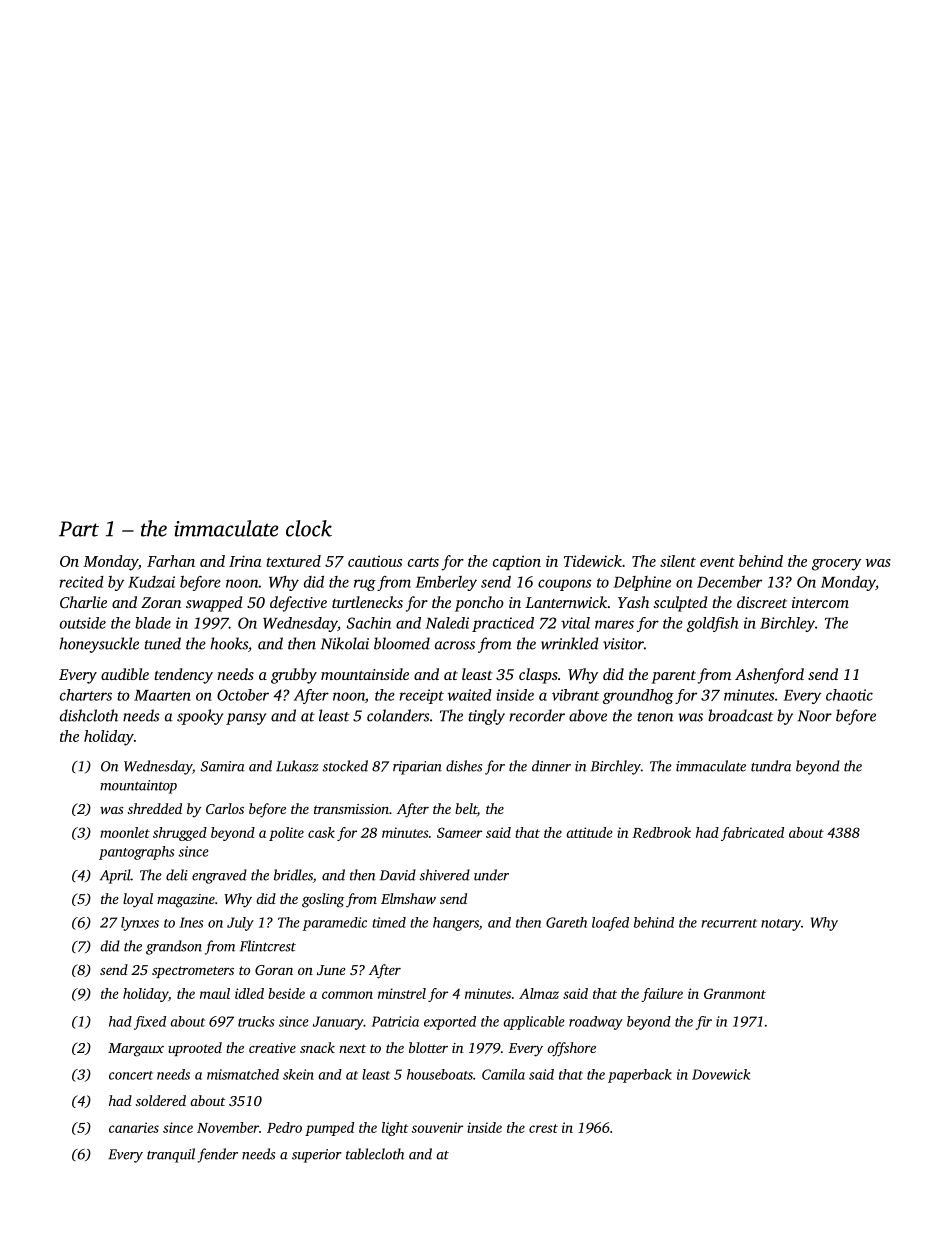 The image size is (952, 1233). Describe the element at coordinates (588, 715) in the image. I see `above` at that location.
